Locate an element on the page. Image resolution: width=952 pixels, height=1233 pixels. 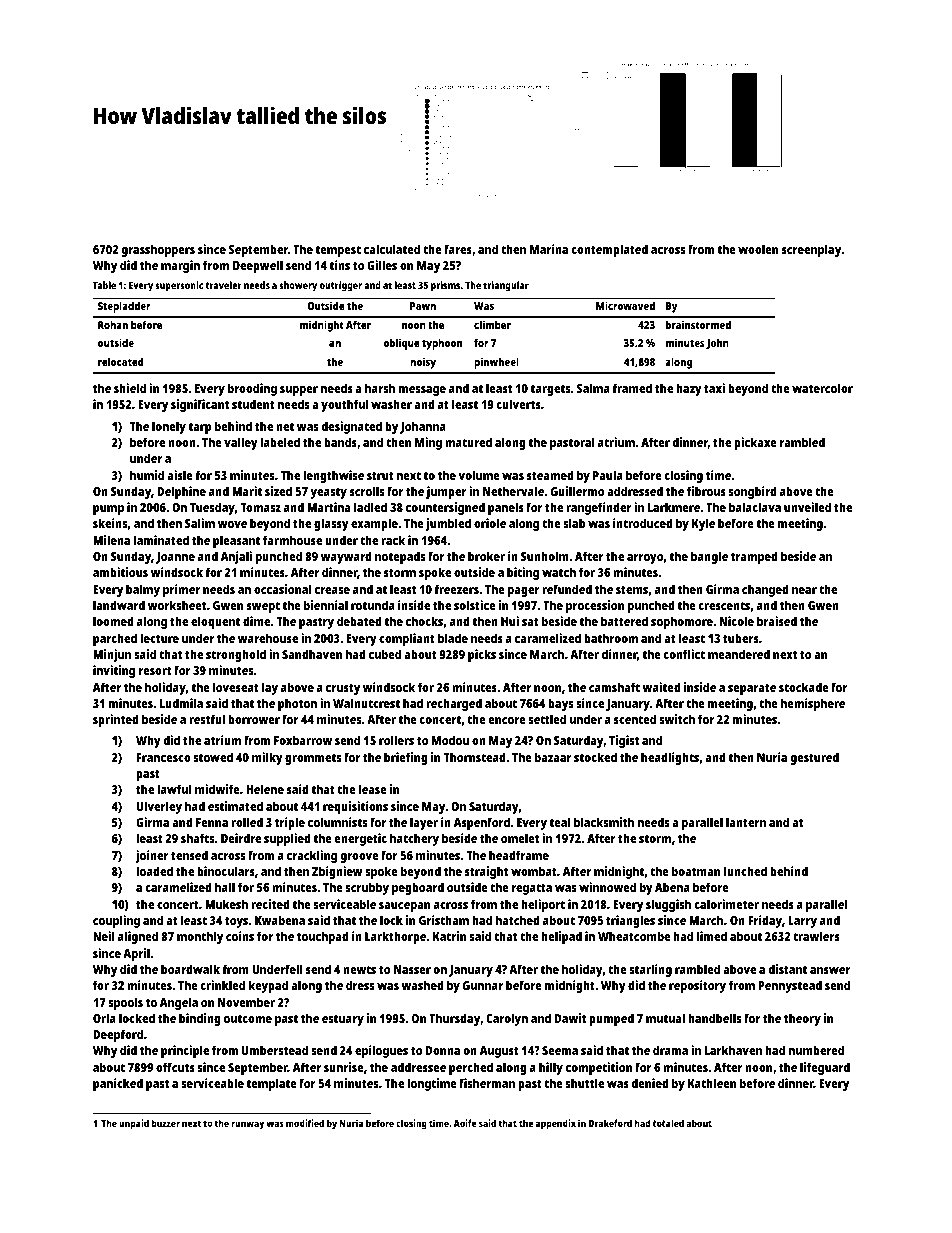
Sunholm is located at coordinates (545, 556).
